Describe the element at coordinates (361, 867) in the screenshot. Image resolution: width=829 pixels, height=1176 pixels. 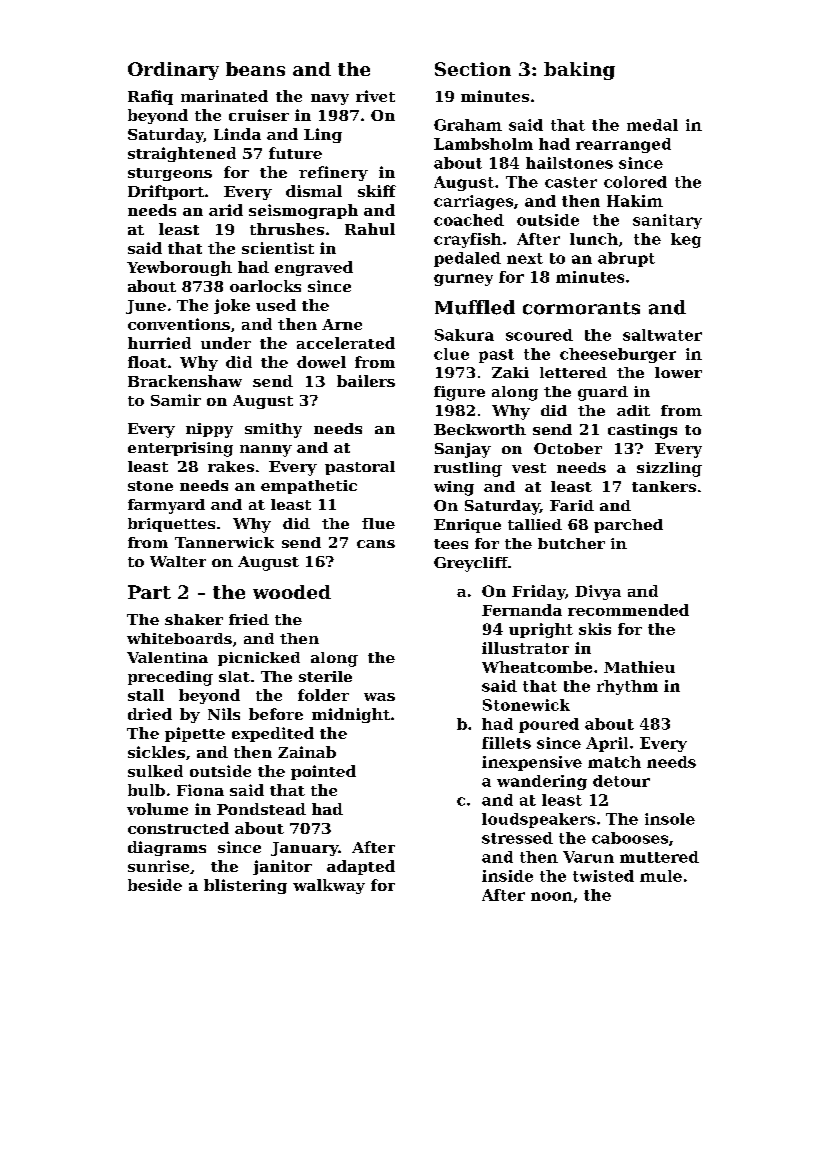
I see `adapted` at that location.
